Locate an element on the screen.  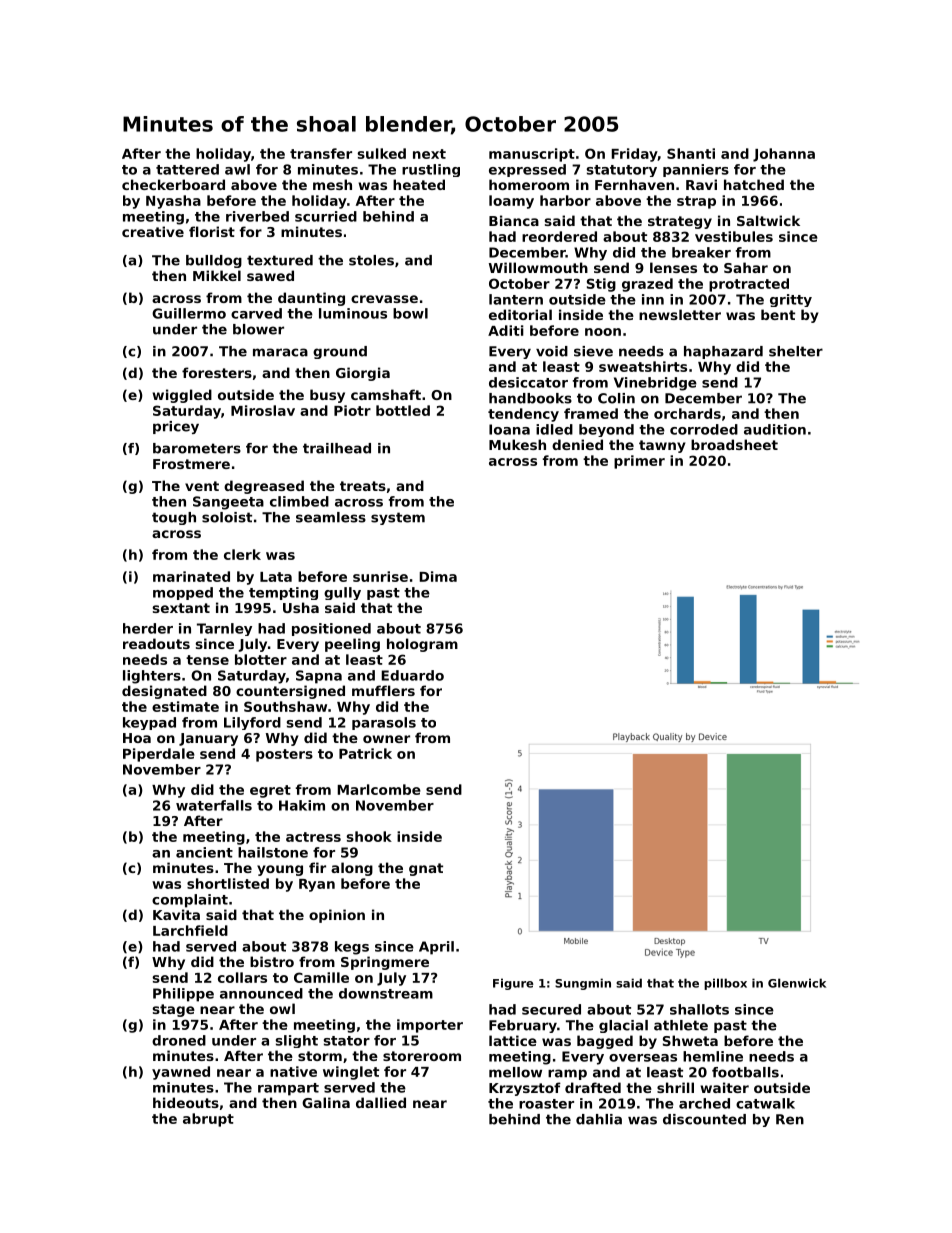
downstream is located at coordinates (386, 993).
